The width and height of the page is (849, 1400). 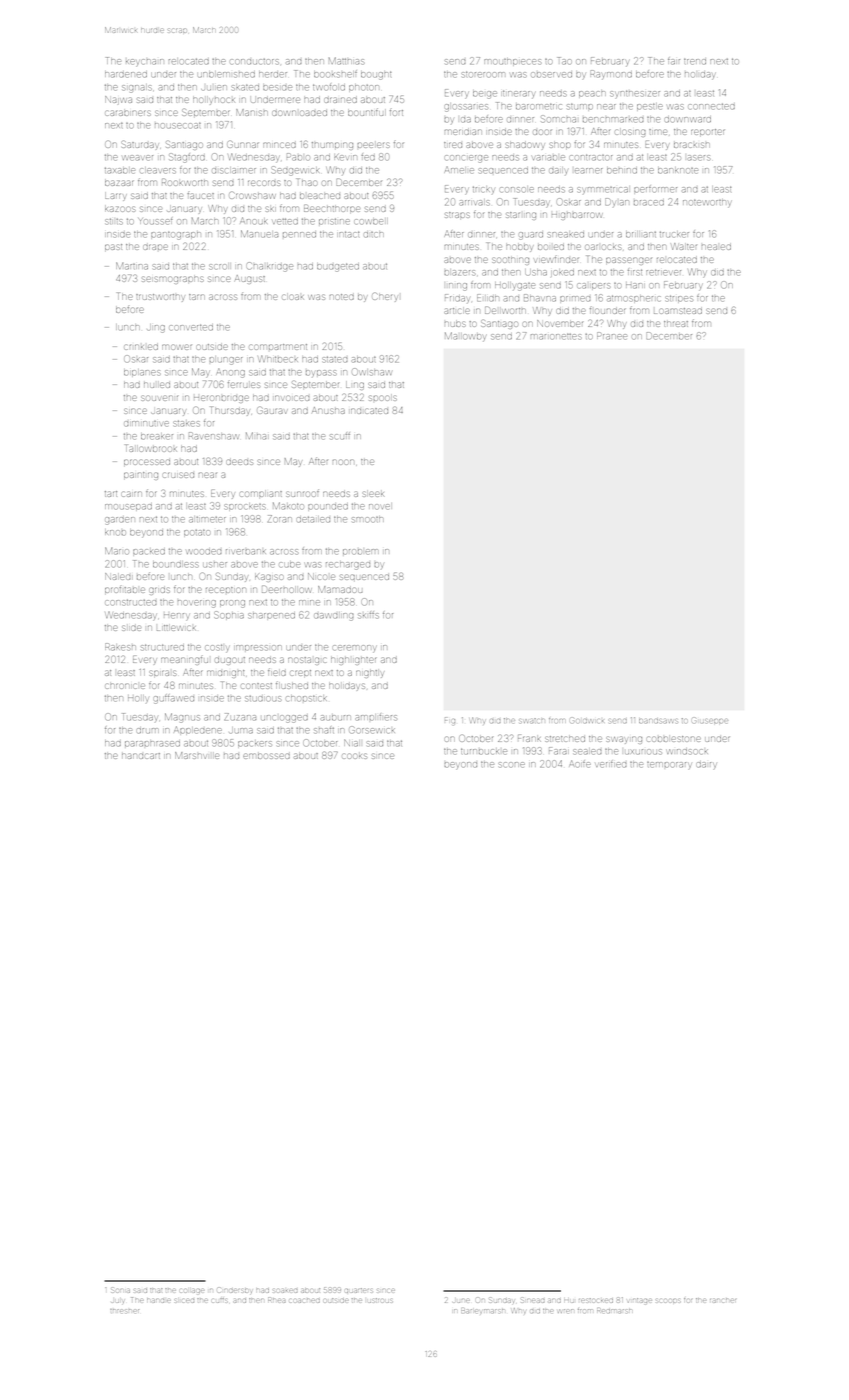 What do you see at coordinates (622, 171) in the page?
I see `behind` at bounding box center [622, 171].
